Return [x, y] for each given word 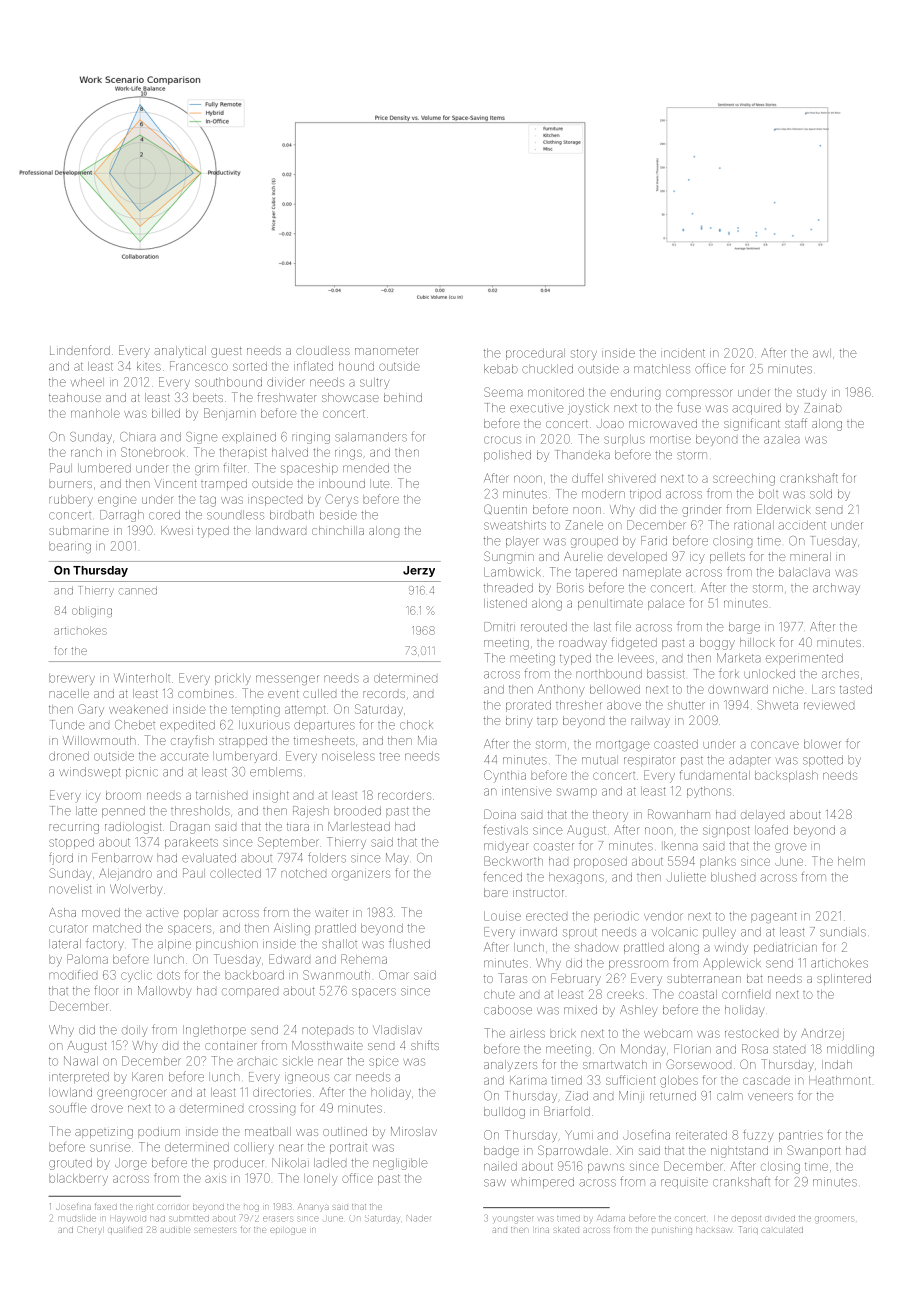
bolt [768, 494]
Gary [91, 710]
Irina [542, 1230]
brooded [357, 811]
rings [348, 454]
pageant [773, 918]
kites [149, 366]
